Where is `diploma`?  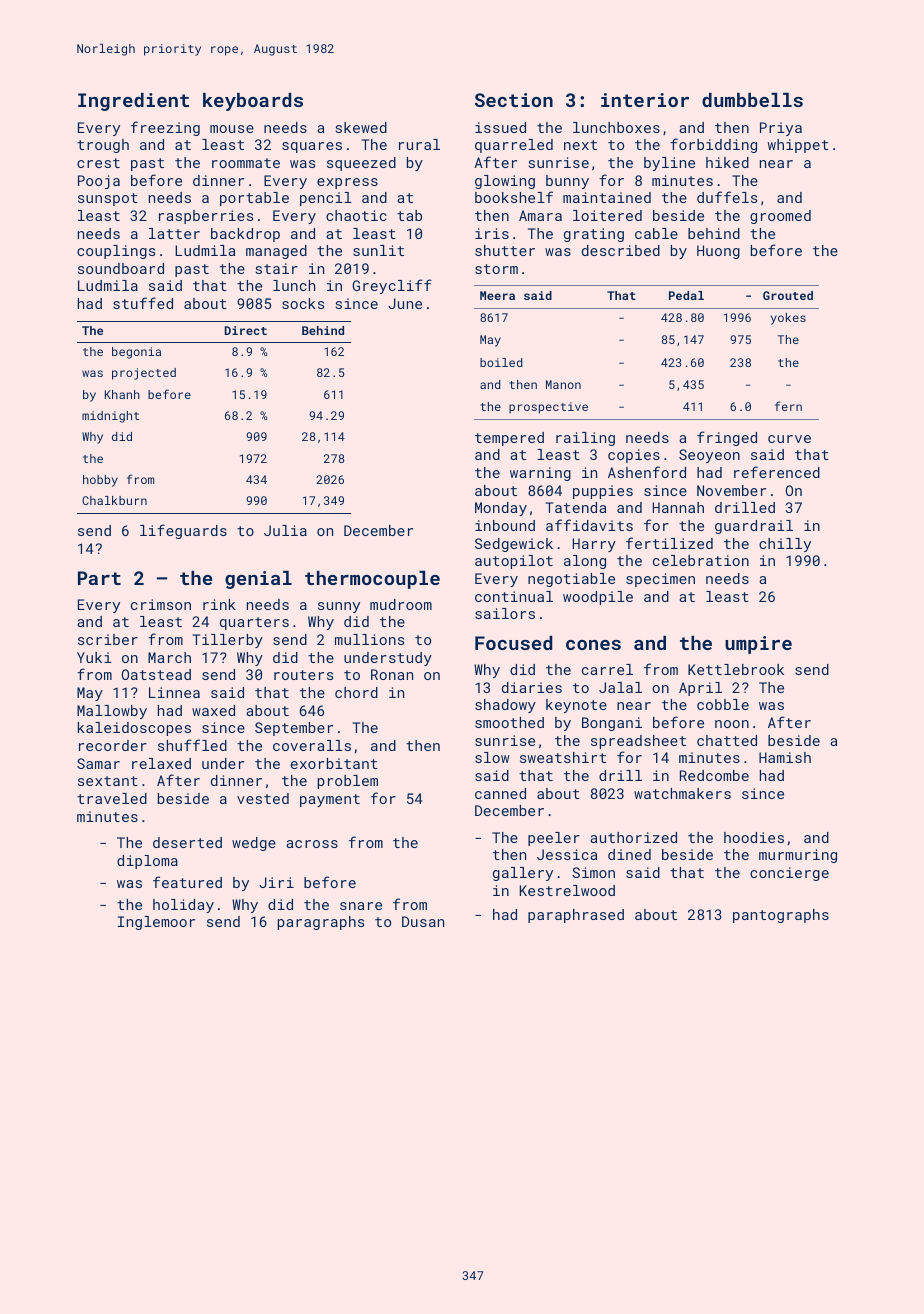 diploma is located at coordinates (147, 862).
